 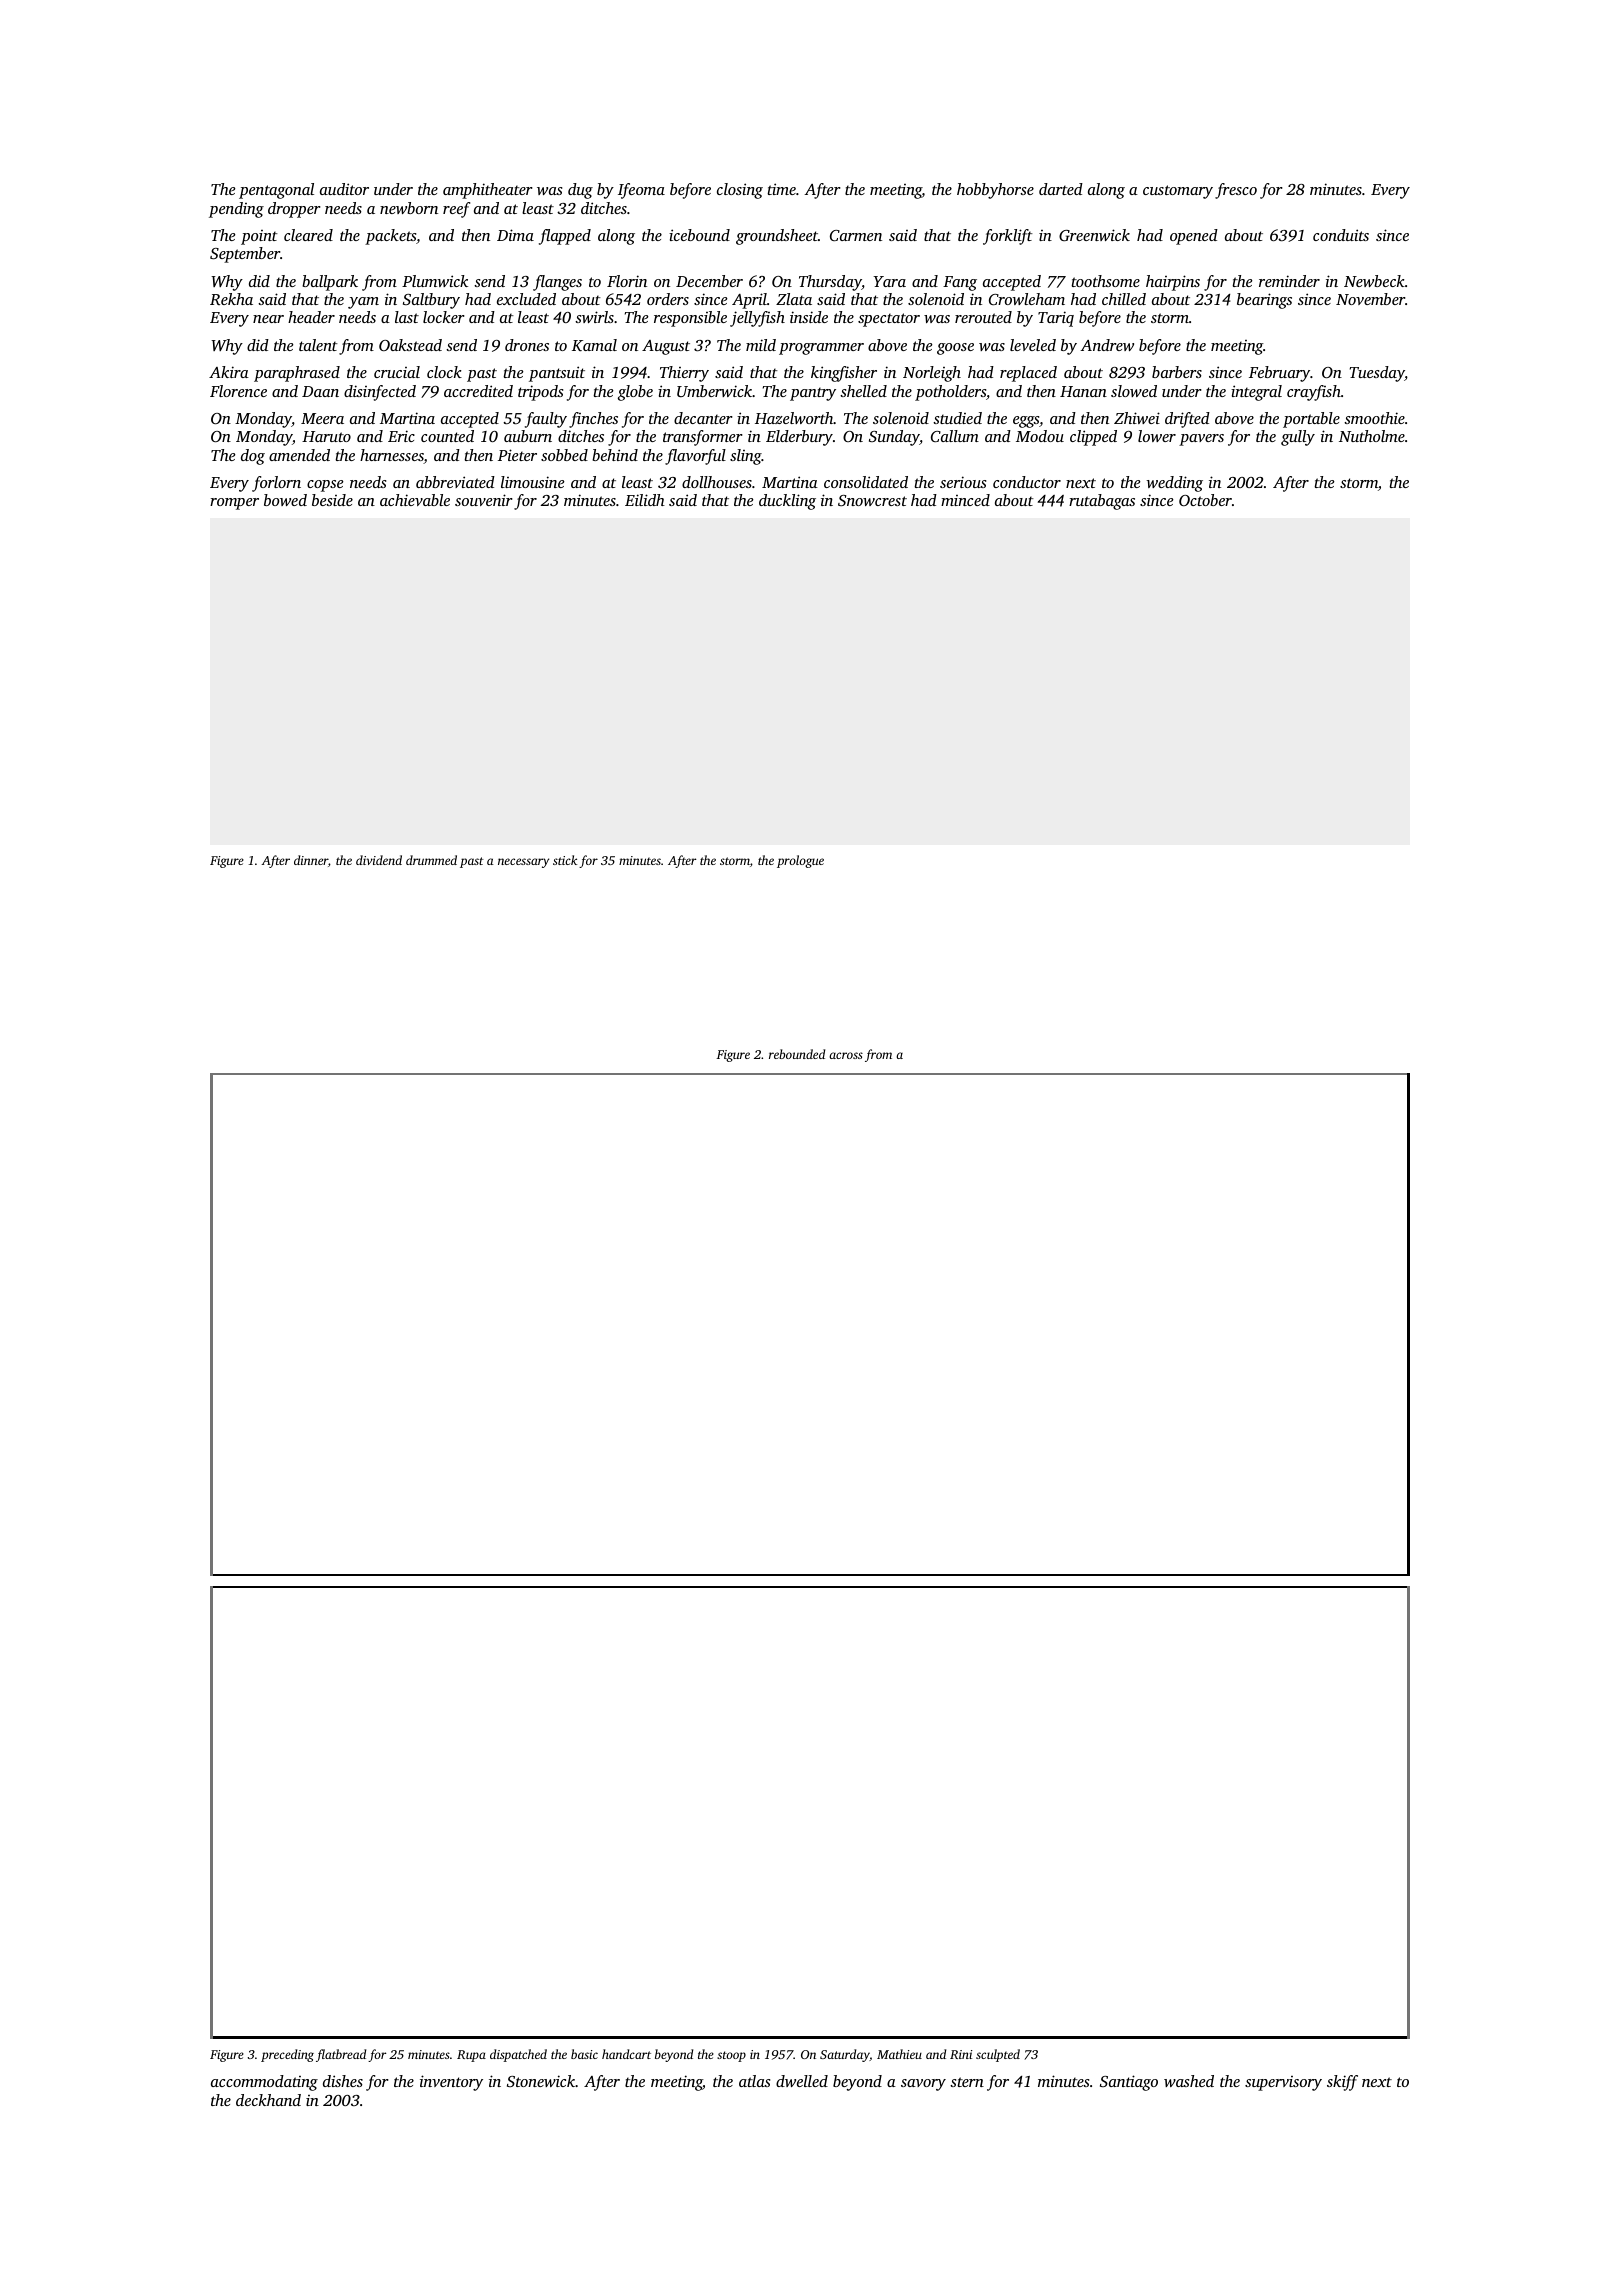 What do you see at coordinates (311, 860) in the screenshot?
I see `dinner` at bounding box center [311, 860].
